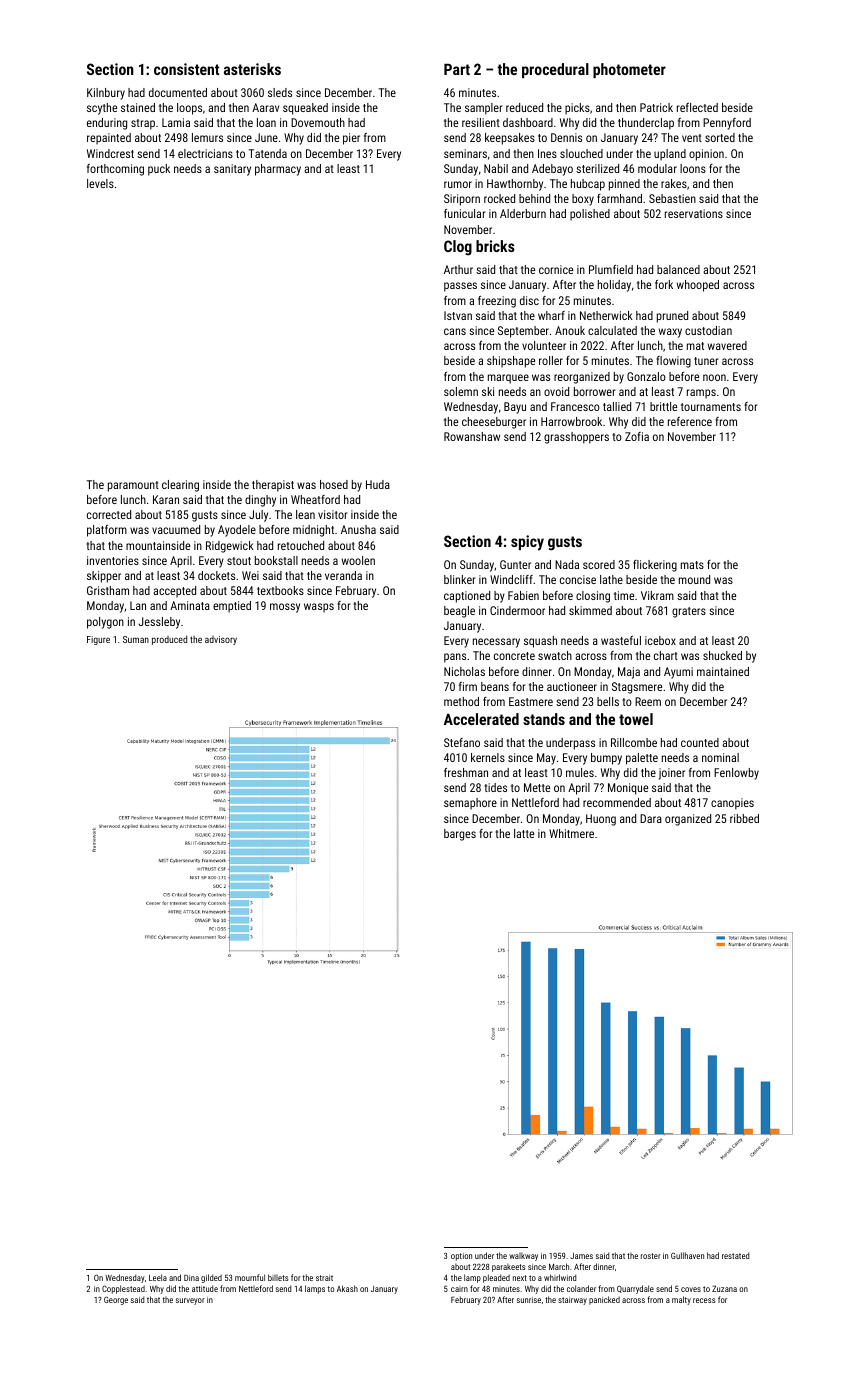  Describe the element at coordinates (186, 69) in the page. I see `consistent` at that location.
